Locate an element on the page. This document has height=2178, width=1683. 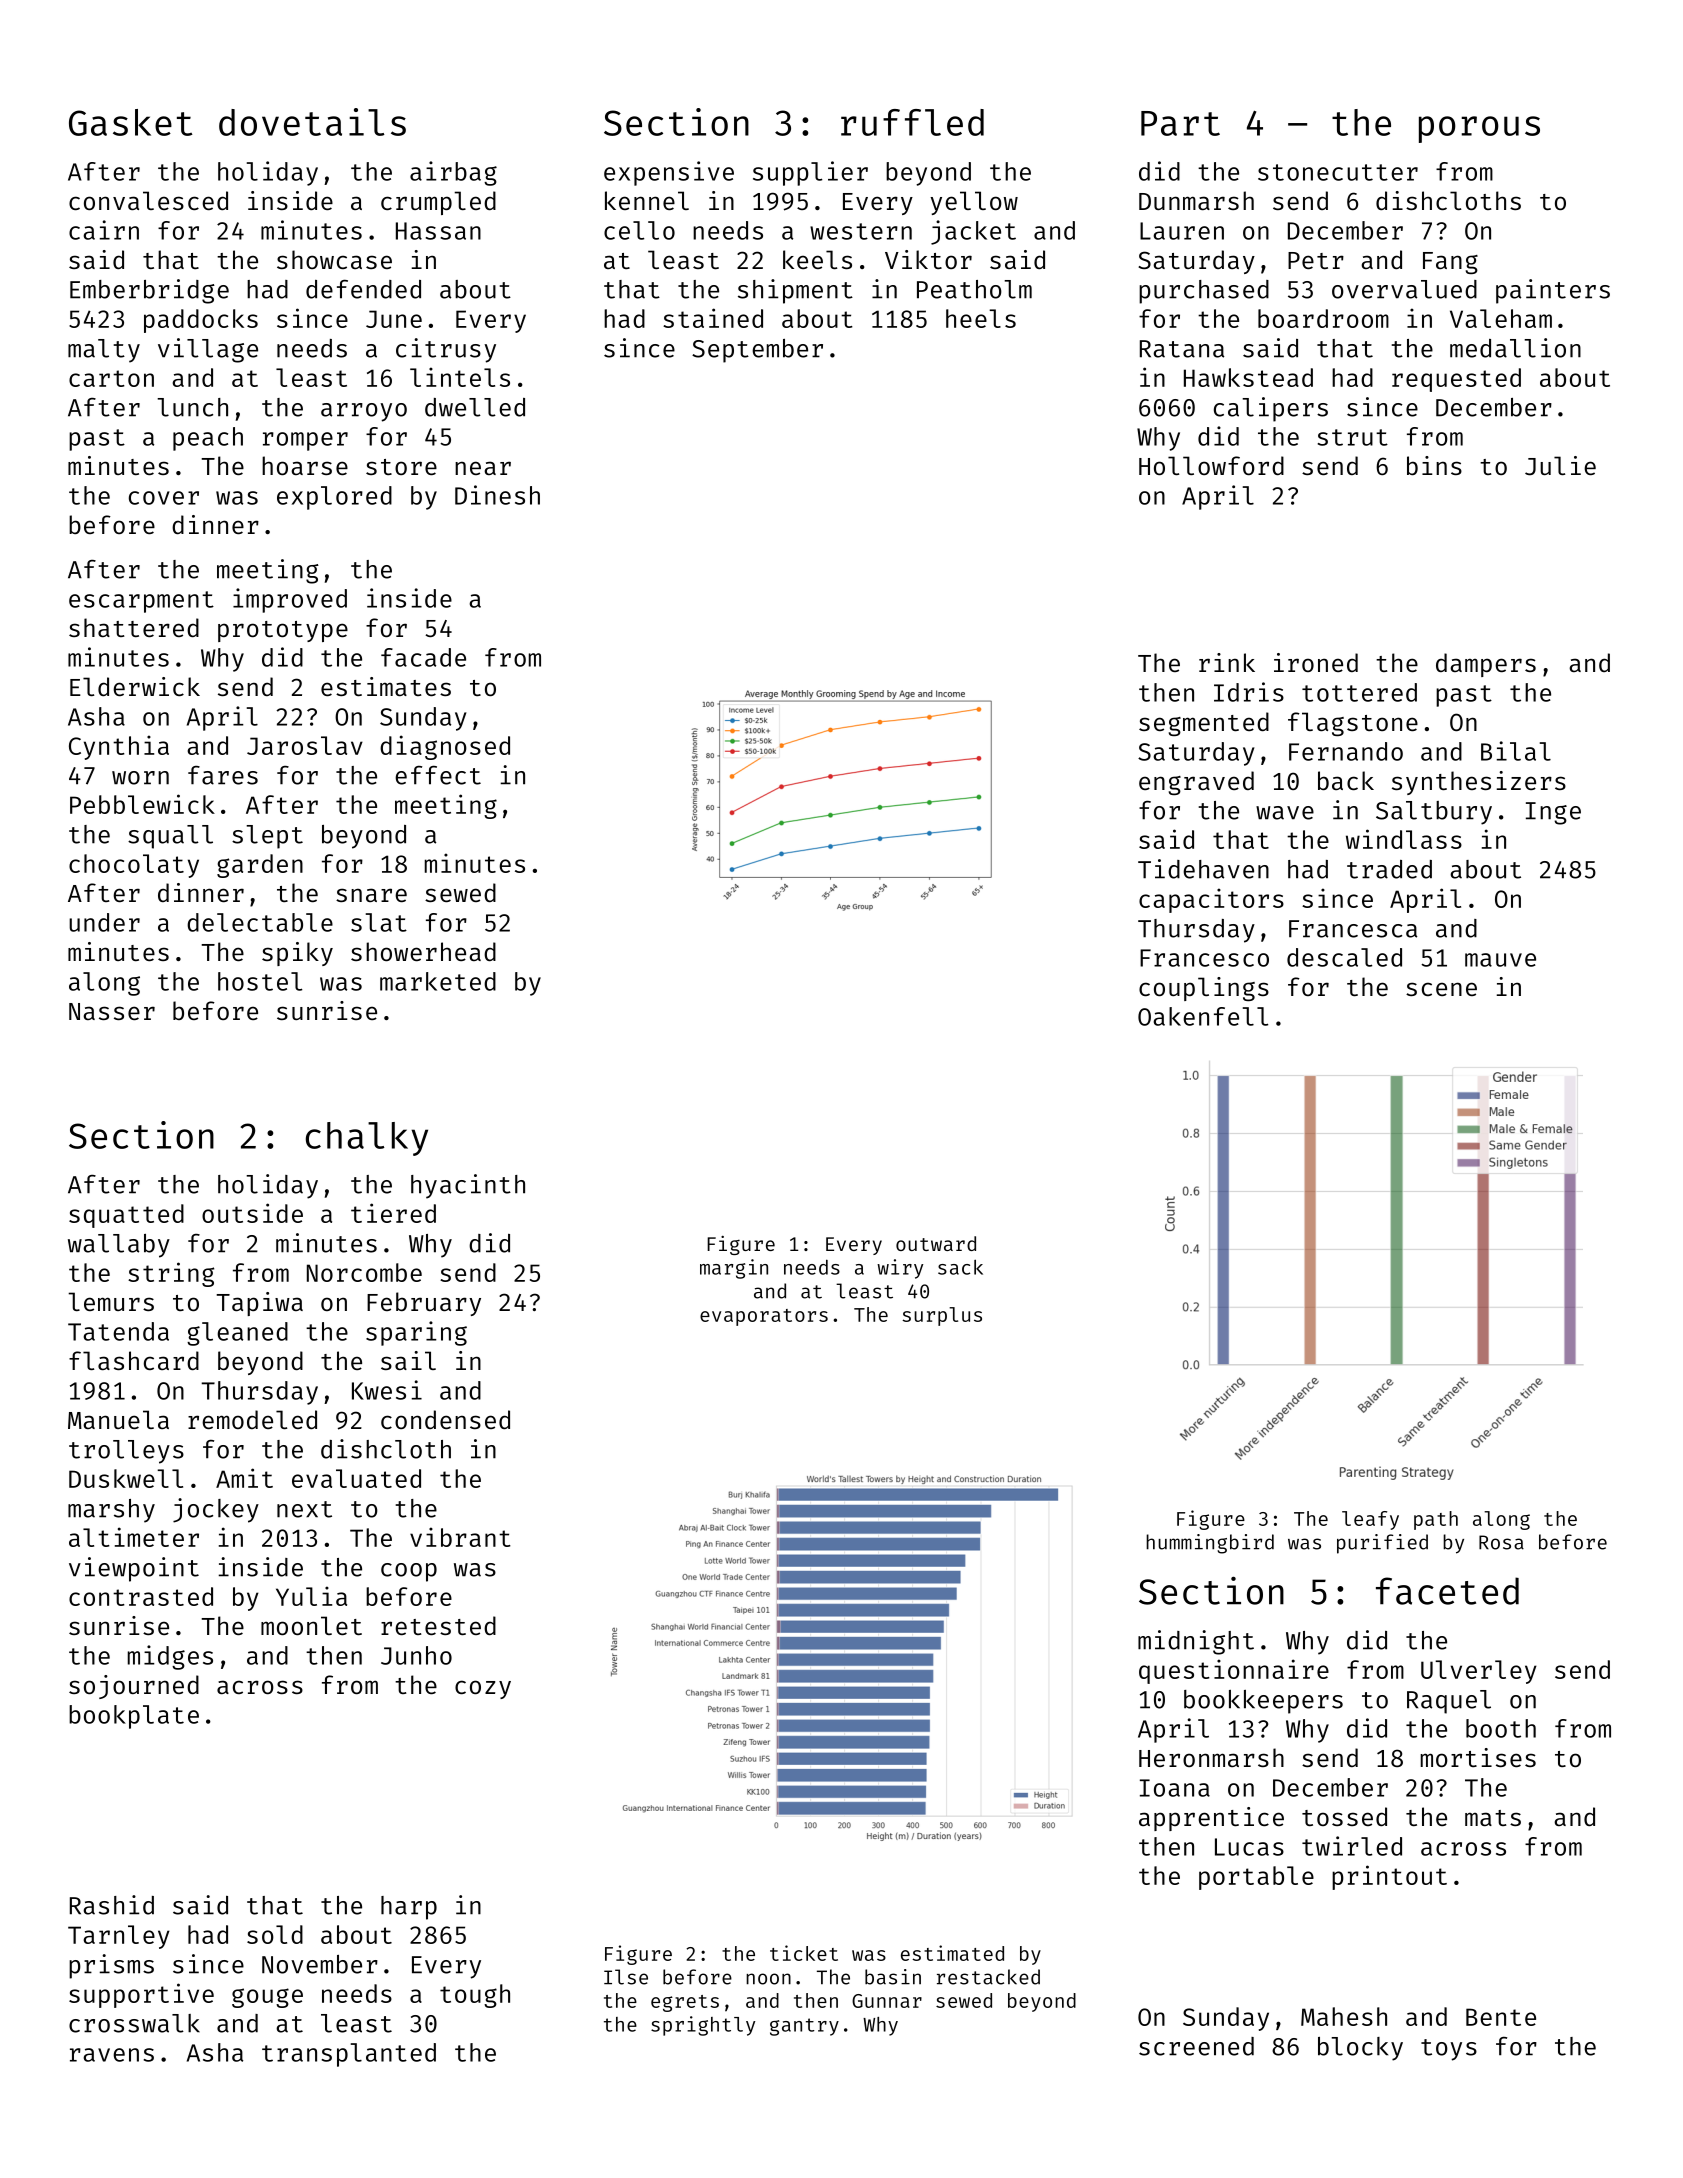
transplanted is located at coordinates (349, 2055).
